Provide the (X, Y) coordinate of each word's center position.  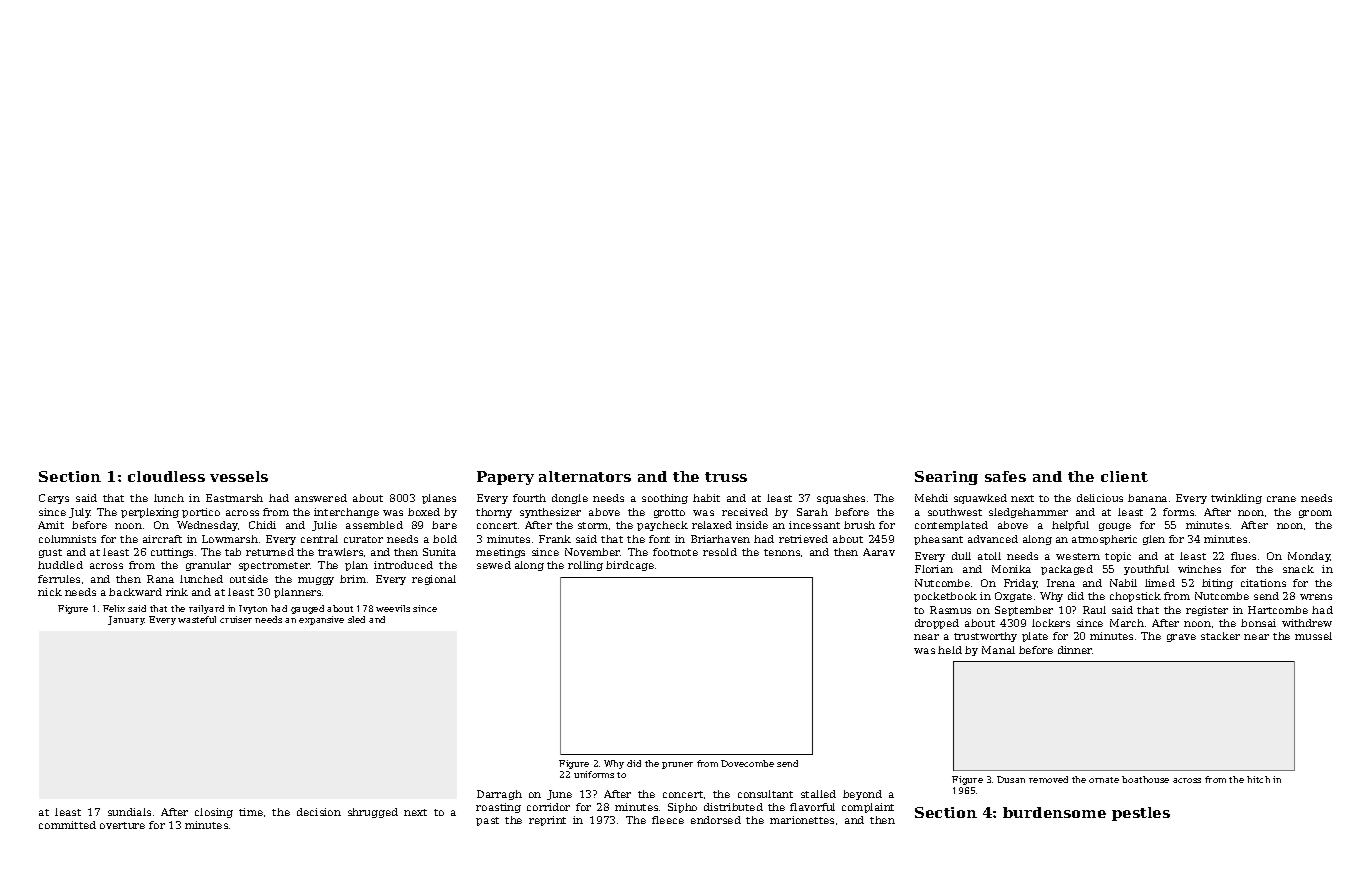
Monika (1011, 569)
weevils (393, 608)
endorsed (716, 820)
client (1124, 476)
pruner (677, 765)
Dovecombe (747, 763)
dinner (1075, 650)
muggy (316, 581)
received (745, 512)
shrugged (373, 813)
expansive (321, 620)
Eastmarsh (234, 498)
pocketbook (945, 597)
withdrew (1307, 623)
